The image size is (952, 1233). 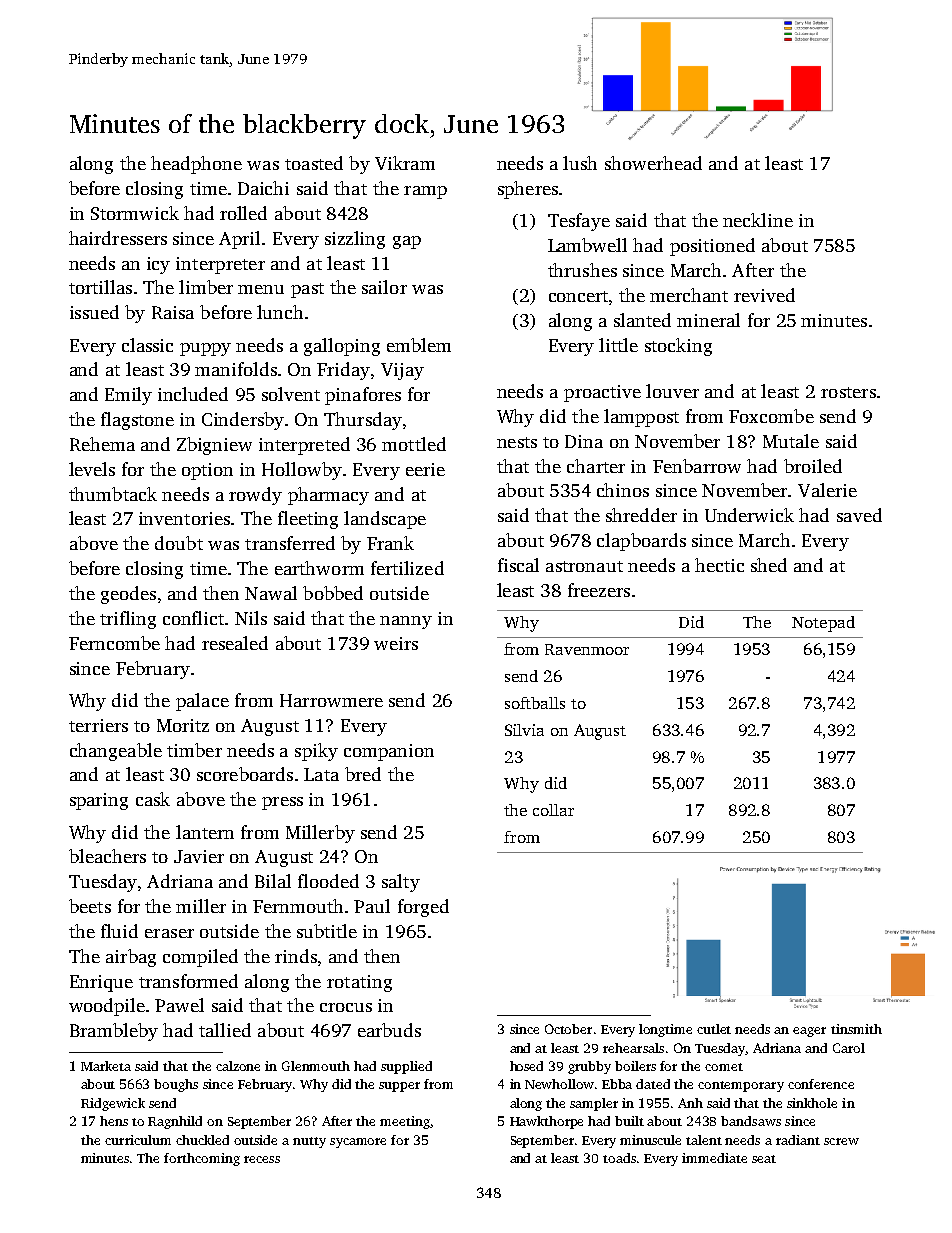 I want to click on Vikram, so click(x=405, y=163).
